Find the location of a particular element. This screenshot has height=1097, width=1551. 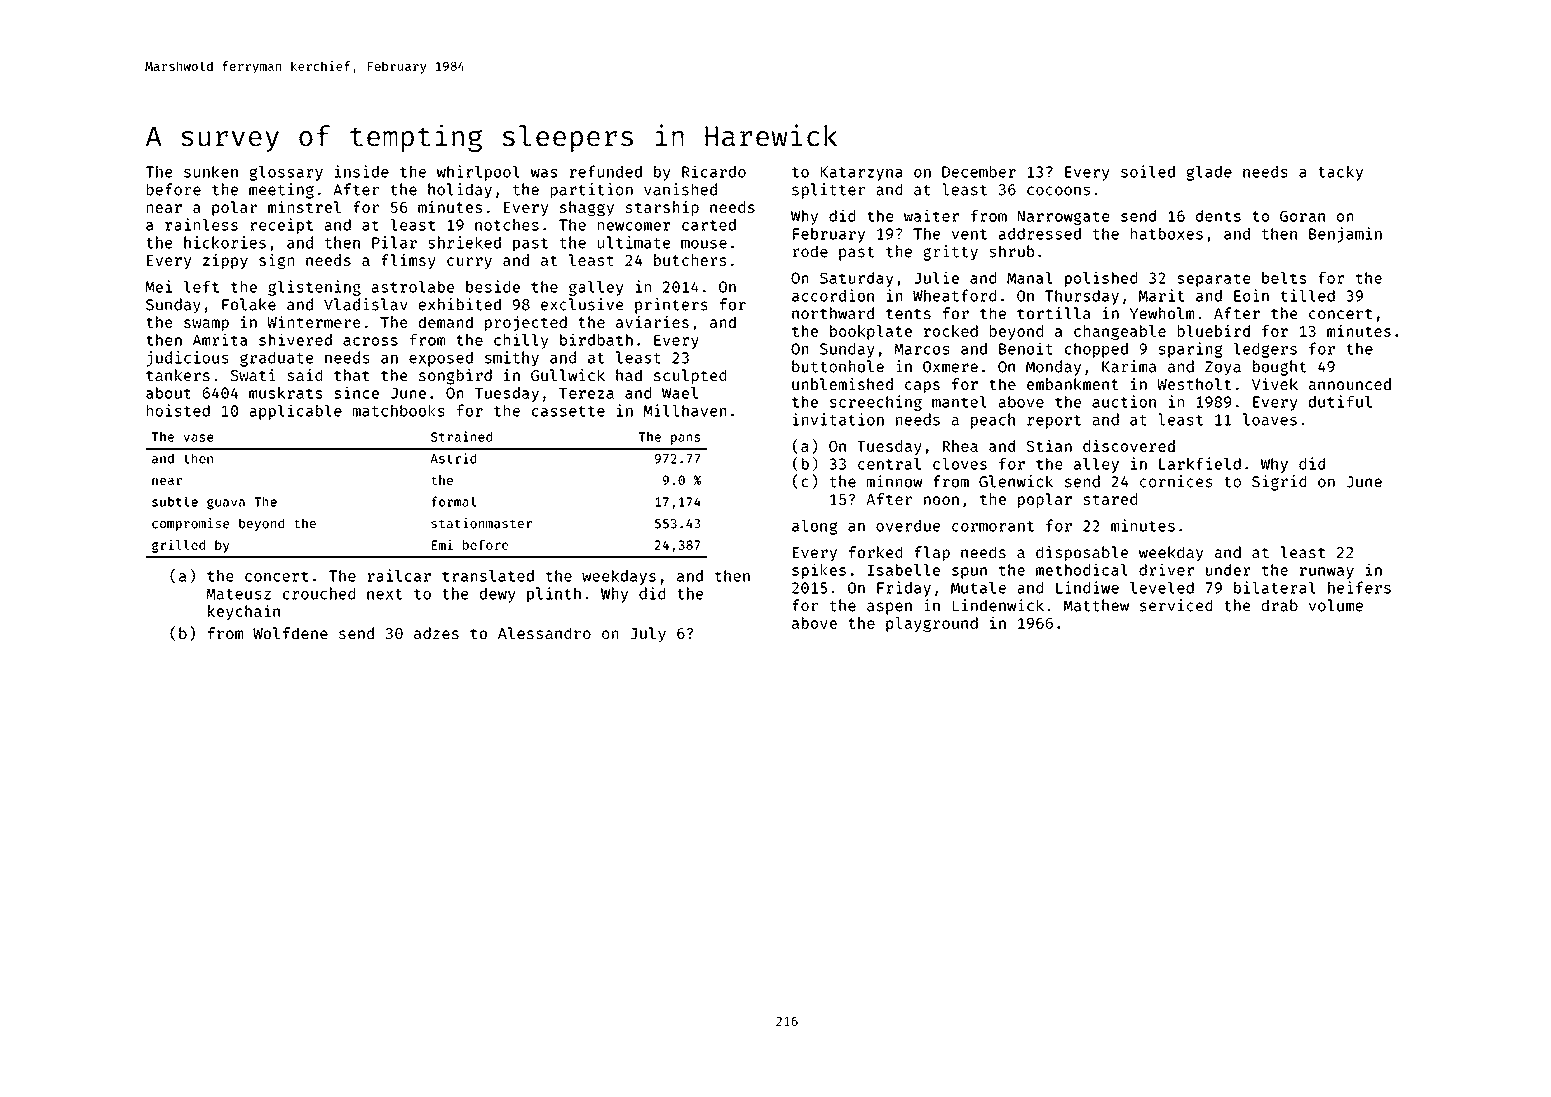

vase is located at coordinates (198, 438).
